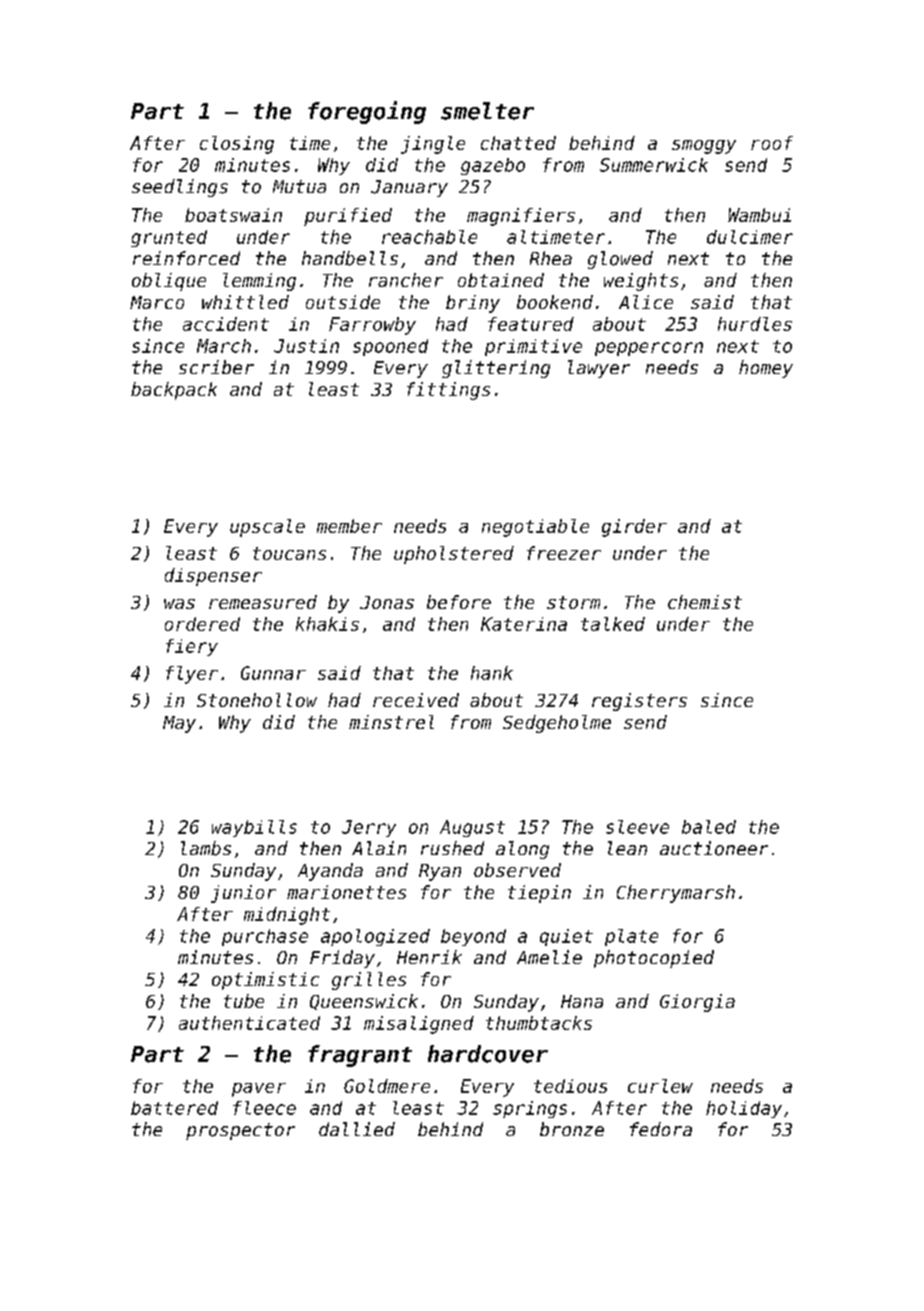 The width and height of the screenshot is (924, 1311). Describe the element at coordinates (254, 828) in the screenshot. I see `waybills` at that location.
